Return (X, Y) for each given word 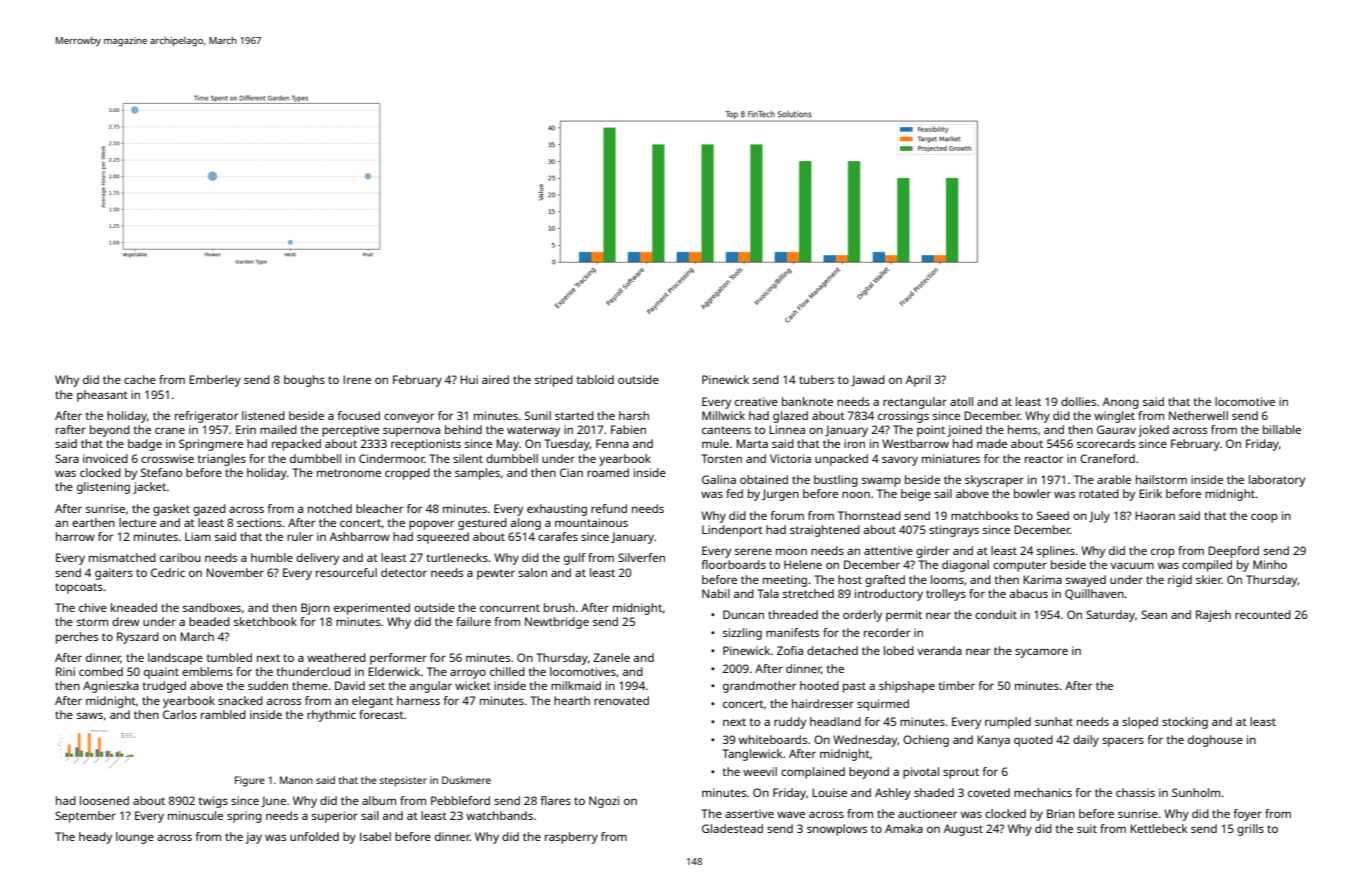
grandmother (759, 687)
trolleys (946, 595)
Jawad (868, 380)
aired (495, 379)
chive (93, 607)
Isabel (375, 836)
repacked (296, 445)
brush (559, 607)
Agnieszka (111, 687)
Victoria (790, 458)
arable (1114, 479)
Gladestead (732, 828)
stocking (1185, 723)
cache (140, 379)
